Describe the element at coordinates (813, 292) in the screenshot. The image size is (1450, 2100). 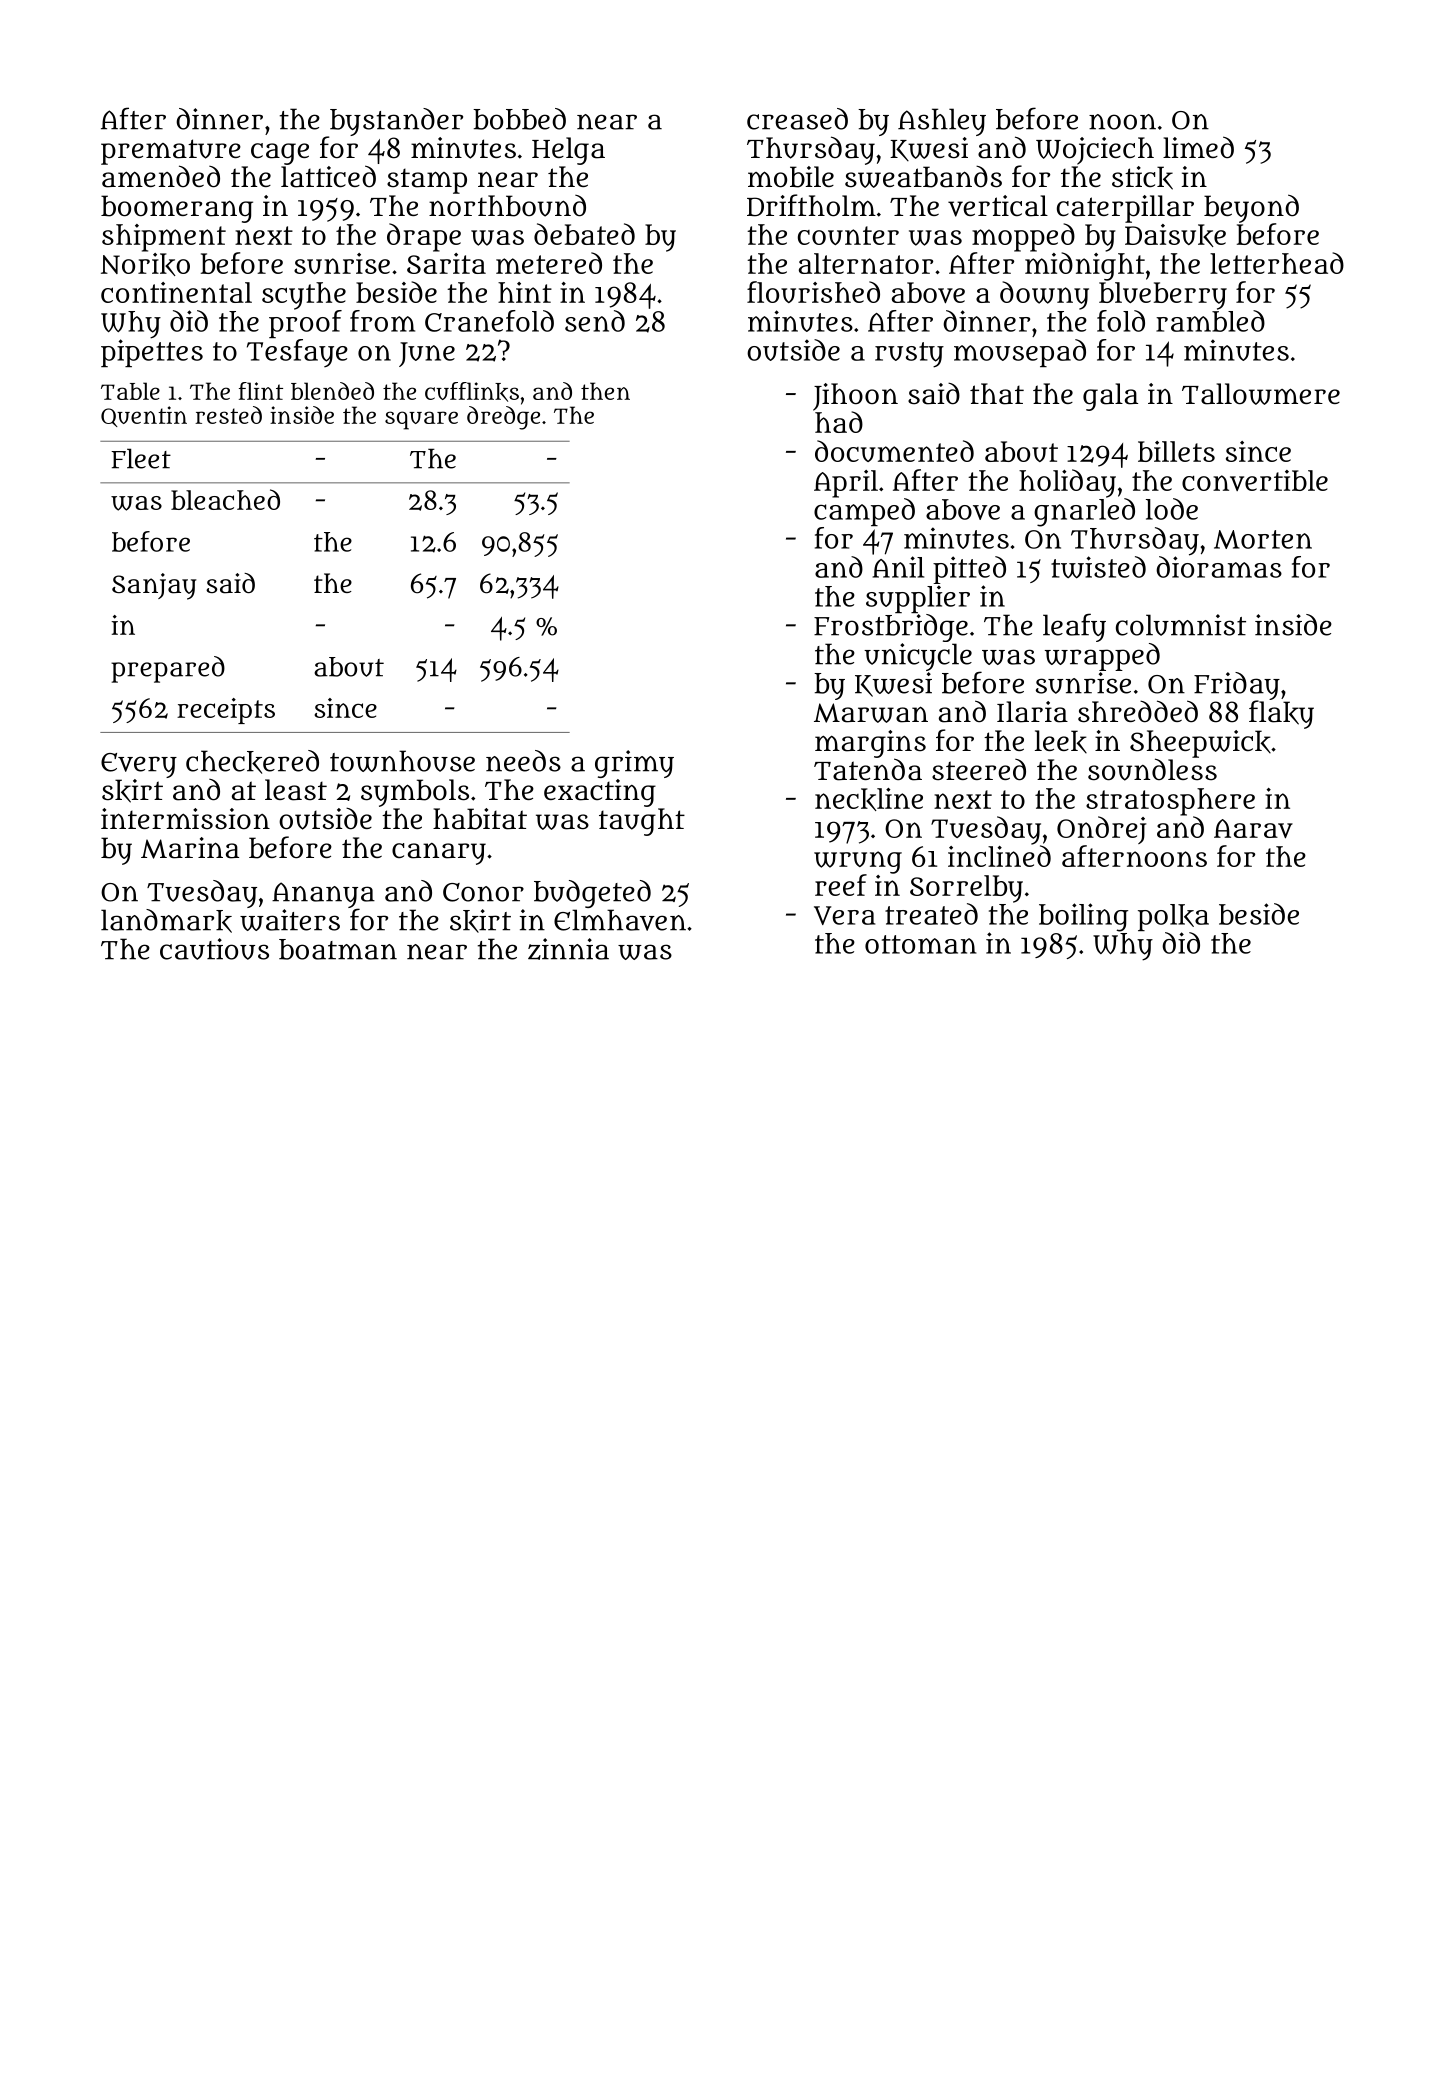
I see `flourished` at that location.
